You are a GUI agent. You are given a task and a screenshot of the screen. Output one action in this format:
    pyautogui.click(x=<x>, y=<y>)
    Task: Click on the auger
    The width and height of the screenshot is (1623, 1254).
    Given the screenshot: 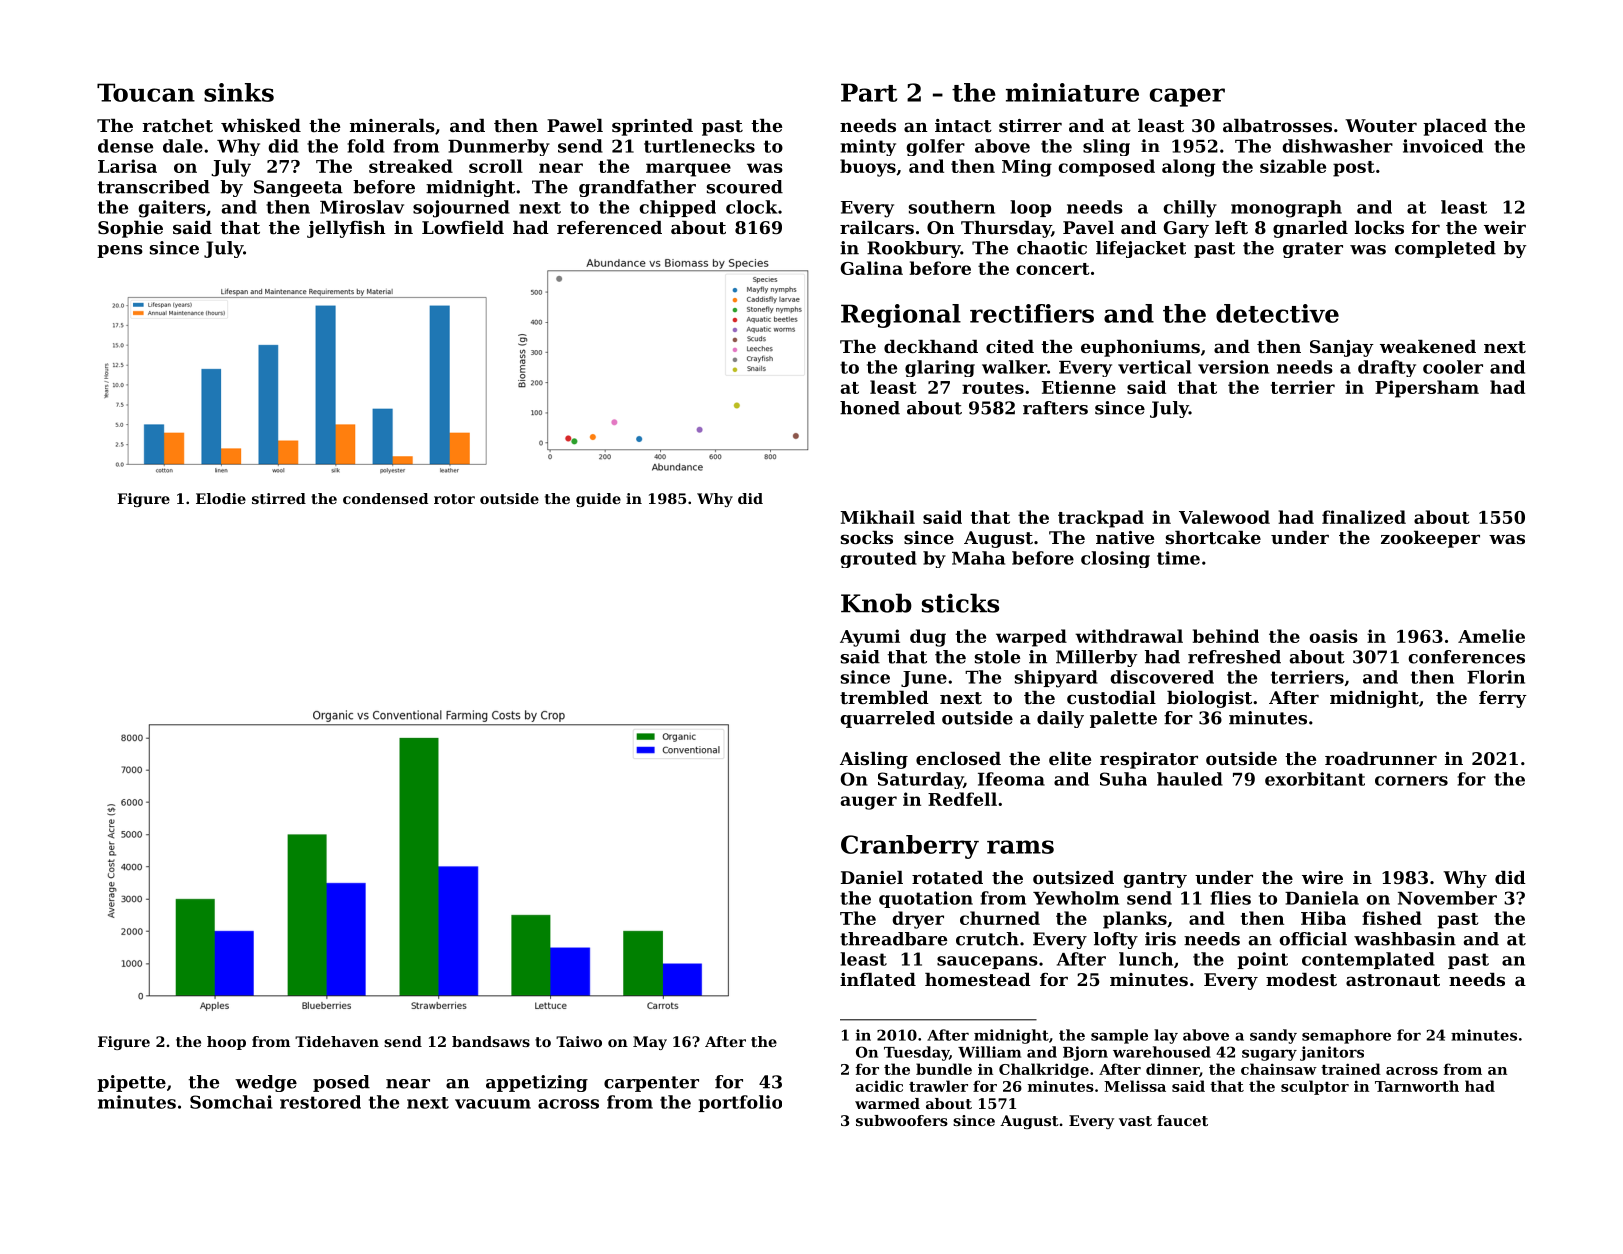 What is the action you would take?
    pyautogui.click(x=869, y=803)
